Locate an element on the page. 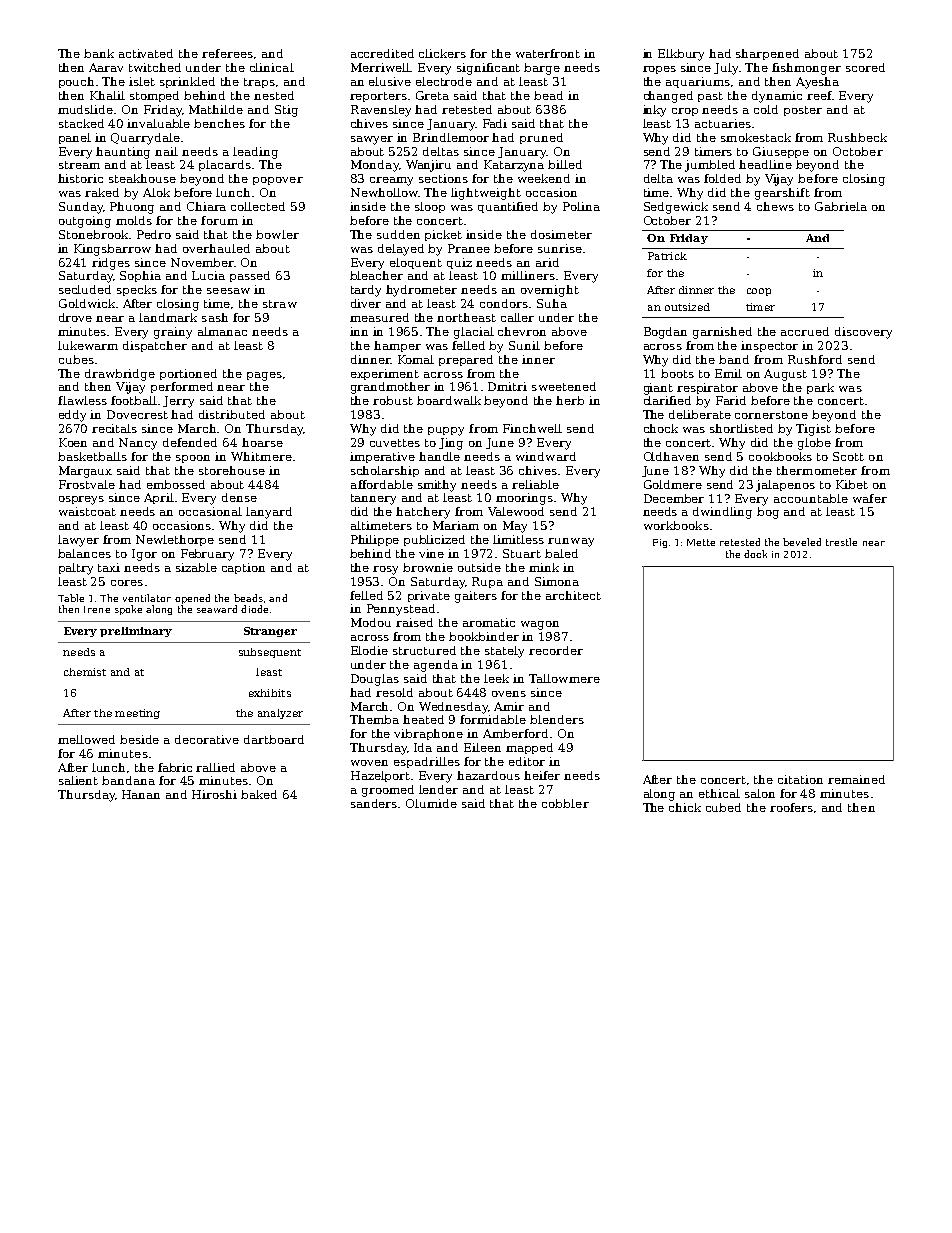 The width and height of the page is (952, 1233). Wanjiru is located at coordinates (428, 166).
